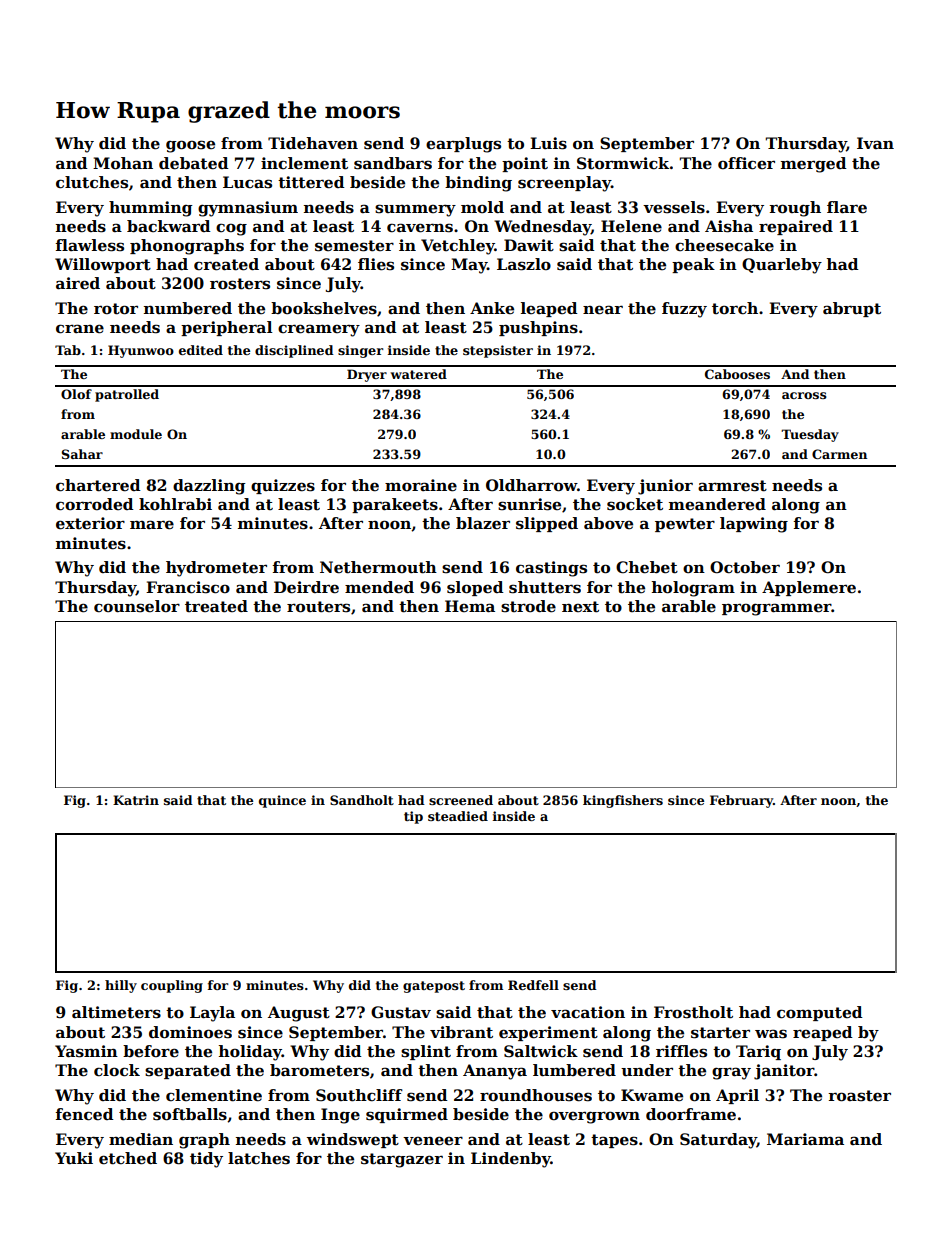  What do you see at coordinates (524, 264) in the page?
I see `Laszlo` at bounding box center [524, 264].
